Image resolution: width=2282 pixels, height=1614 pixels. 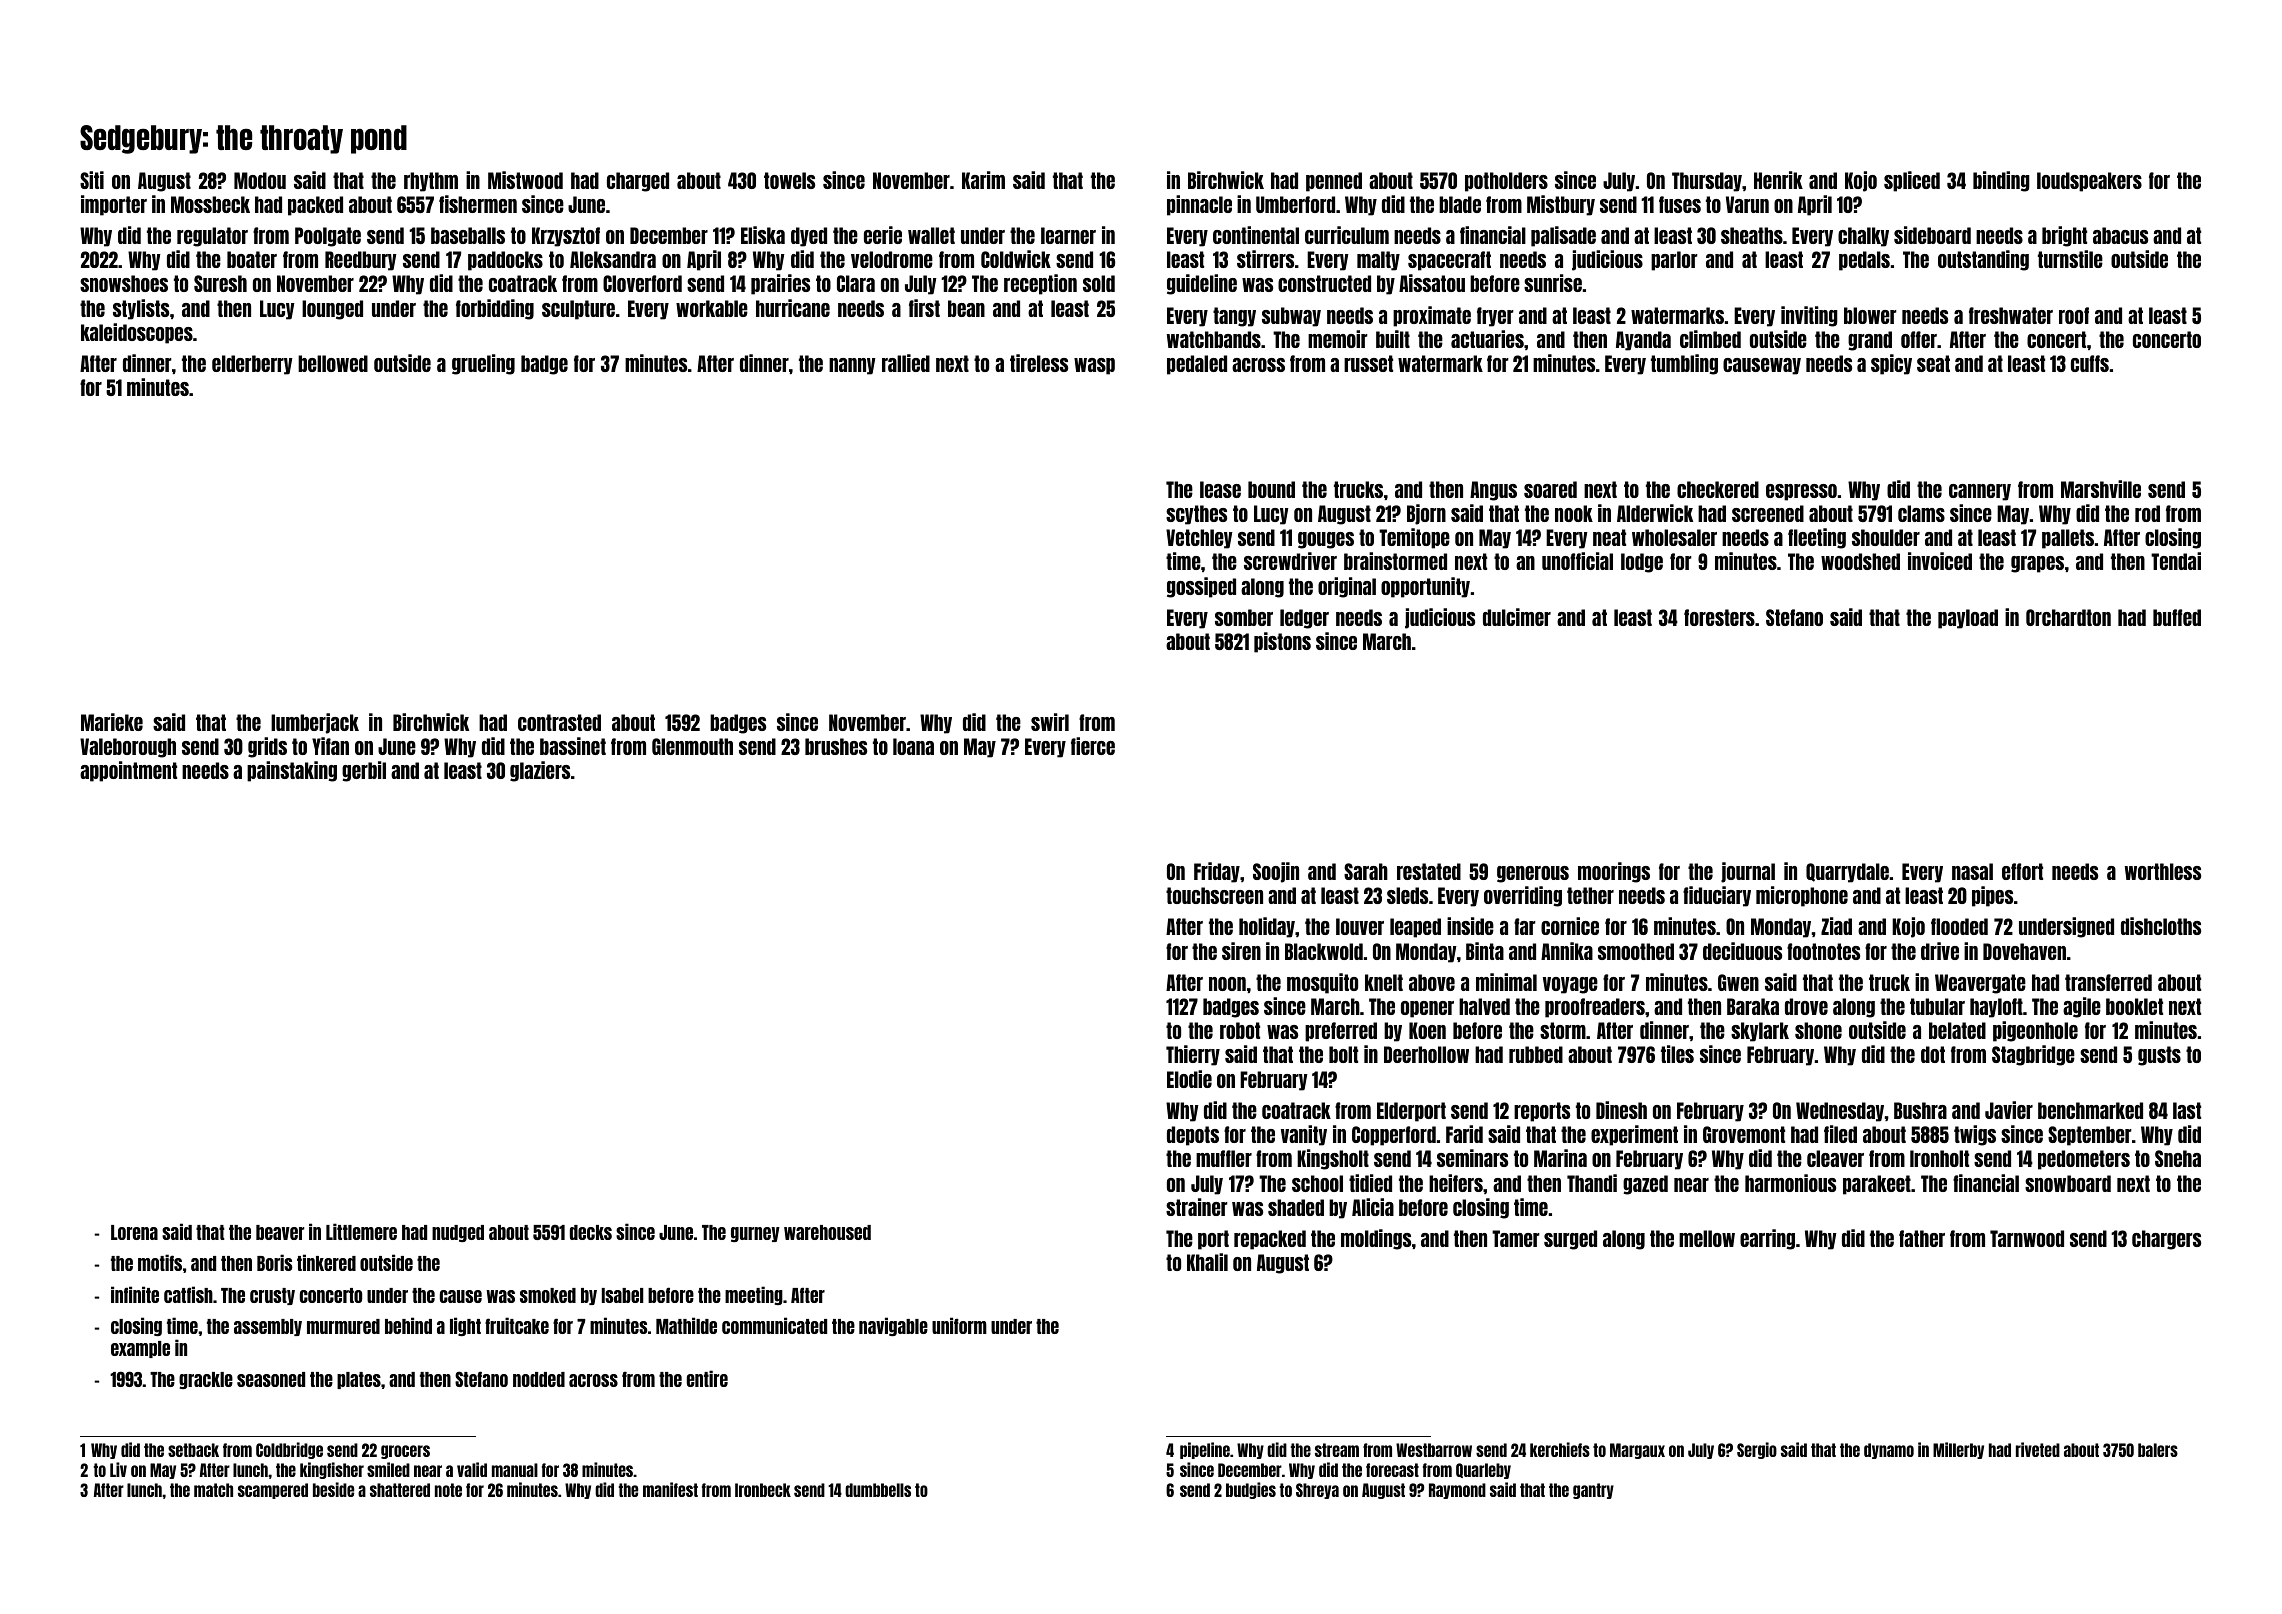 I want to click on Sneha, so click(x=2178, y=1158).
